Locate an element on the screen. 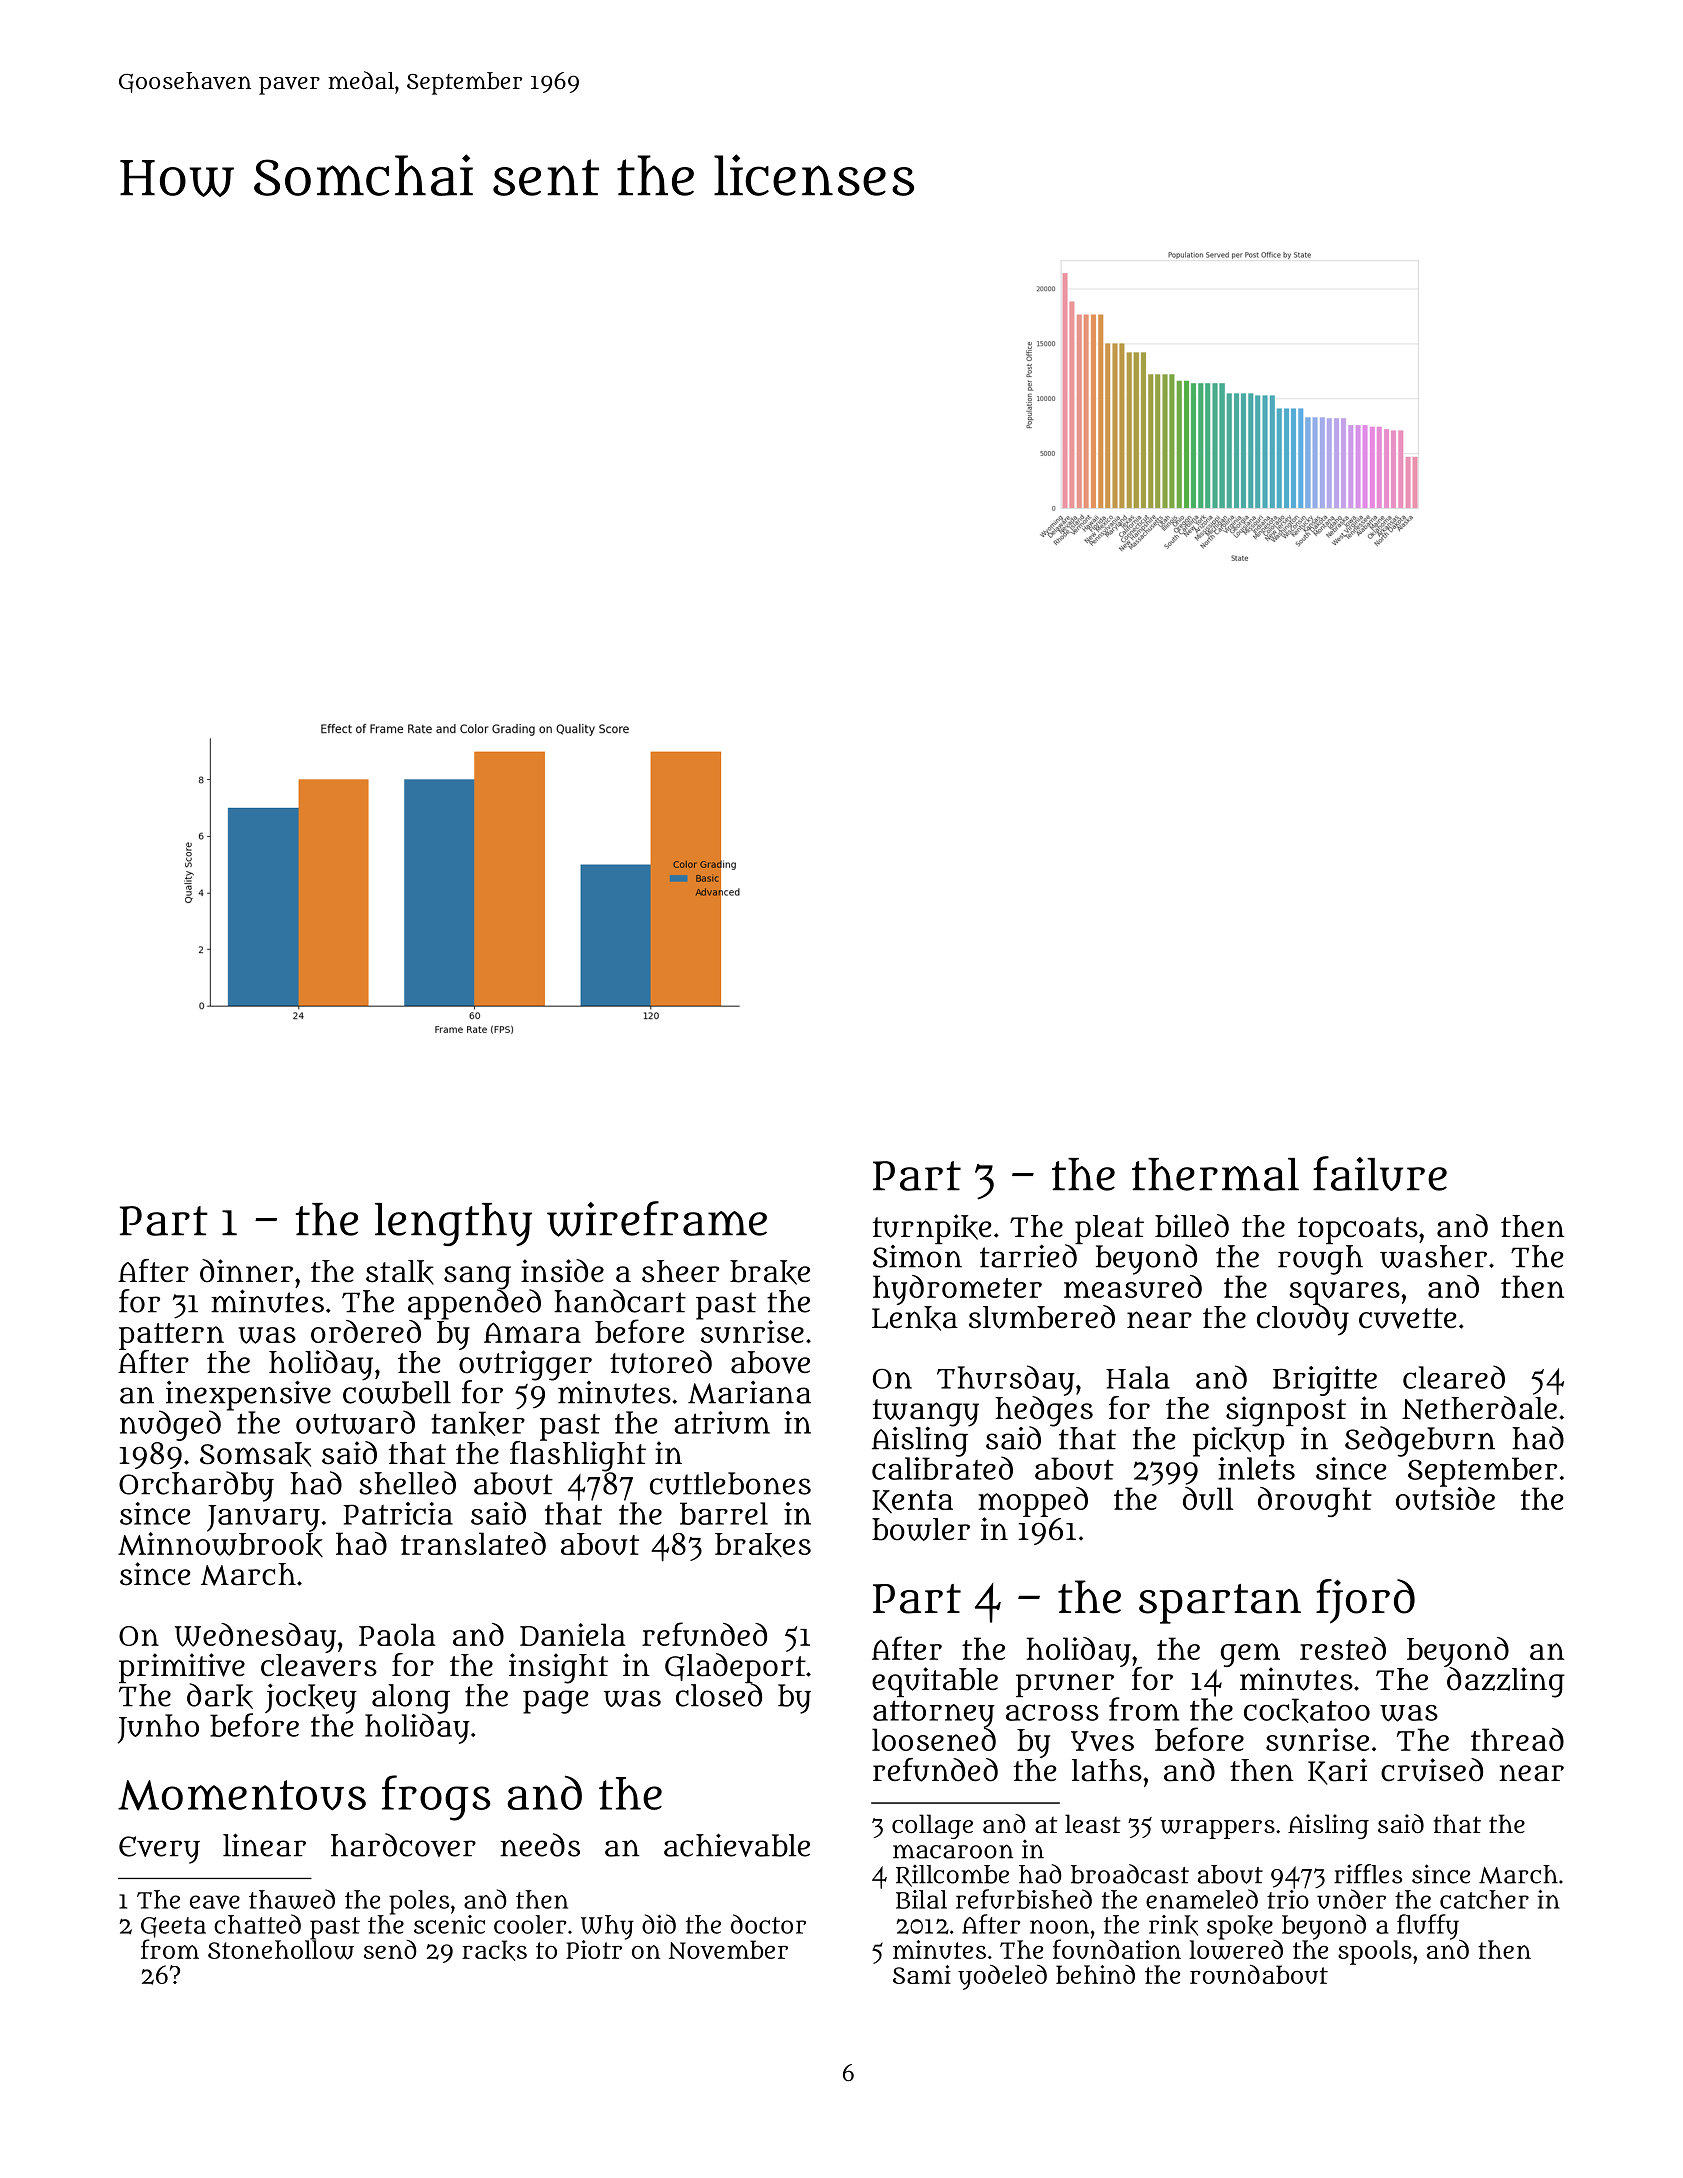 Image resolution: width=1683 pixels, height=2178 pixels. Bilal is located at coordinates (921, 1899).
